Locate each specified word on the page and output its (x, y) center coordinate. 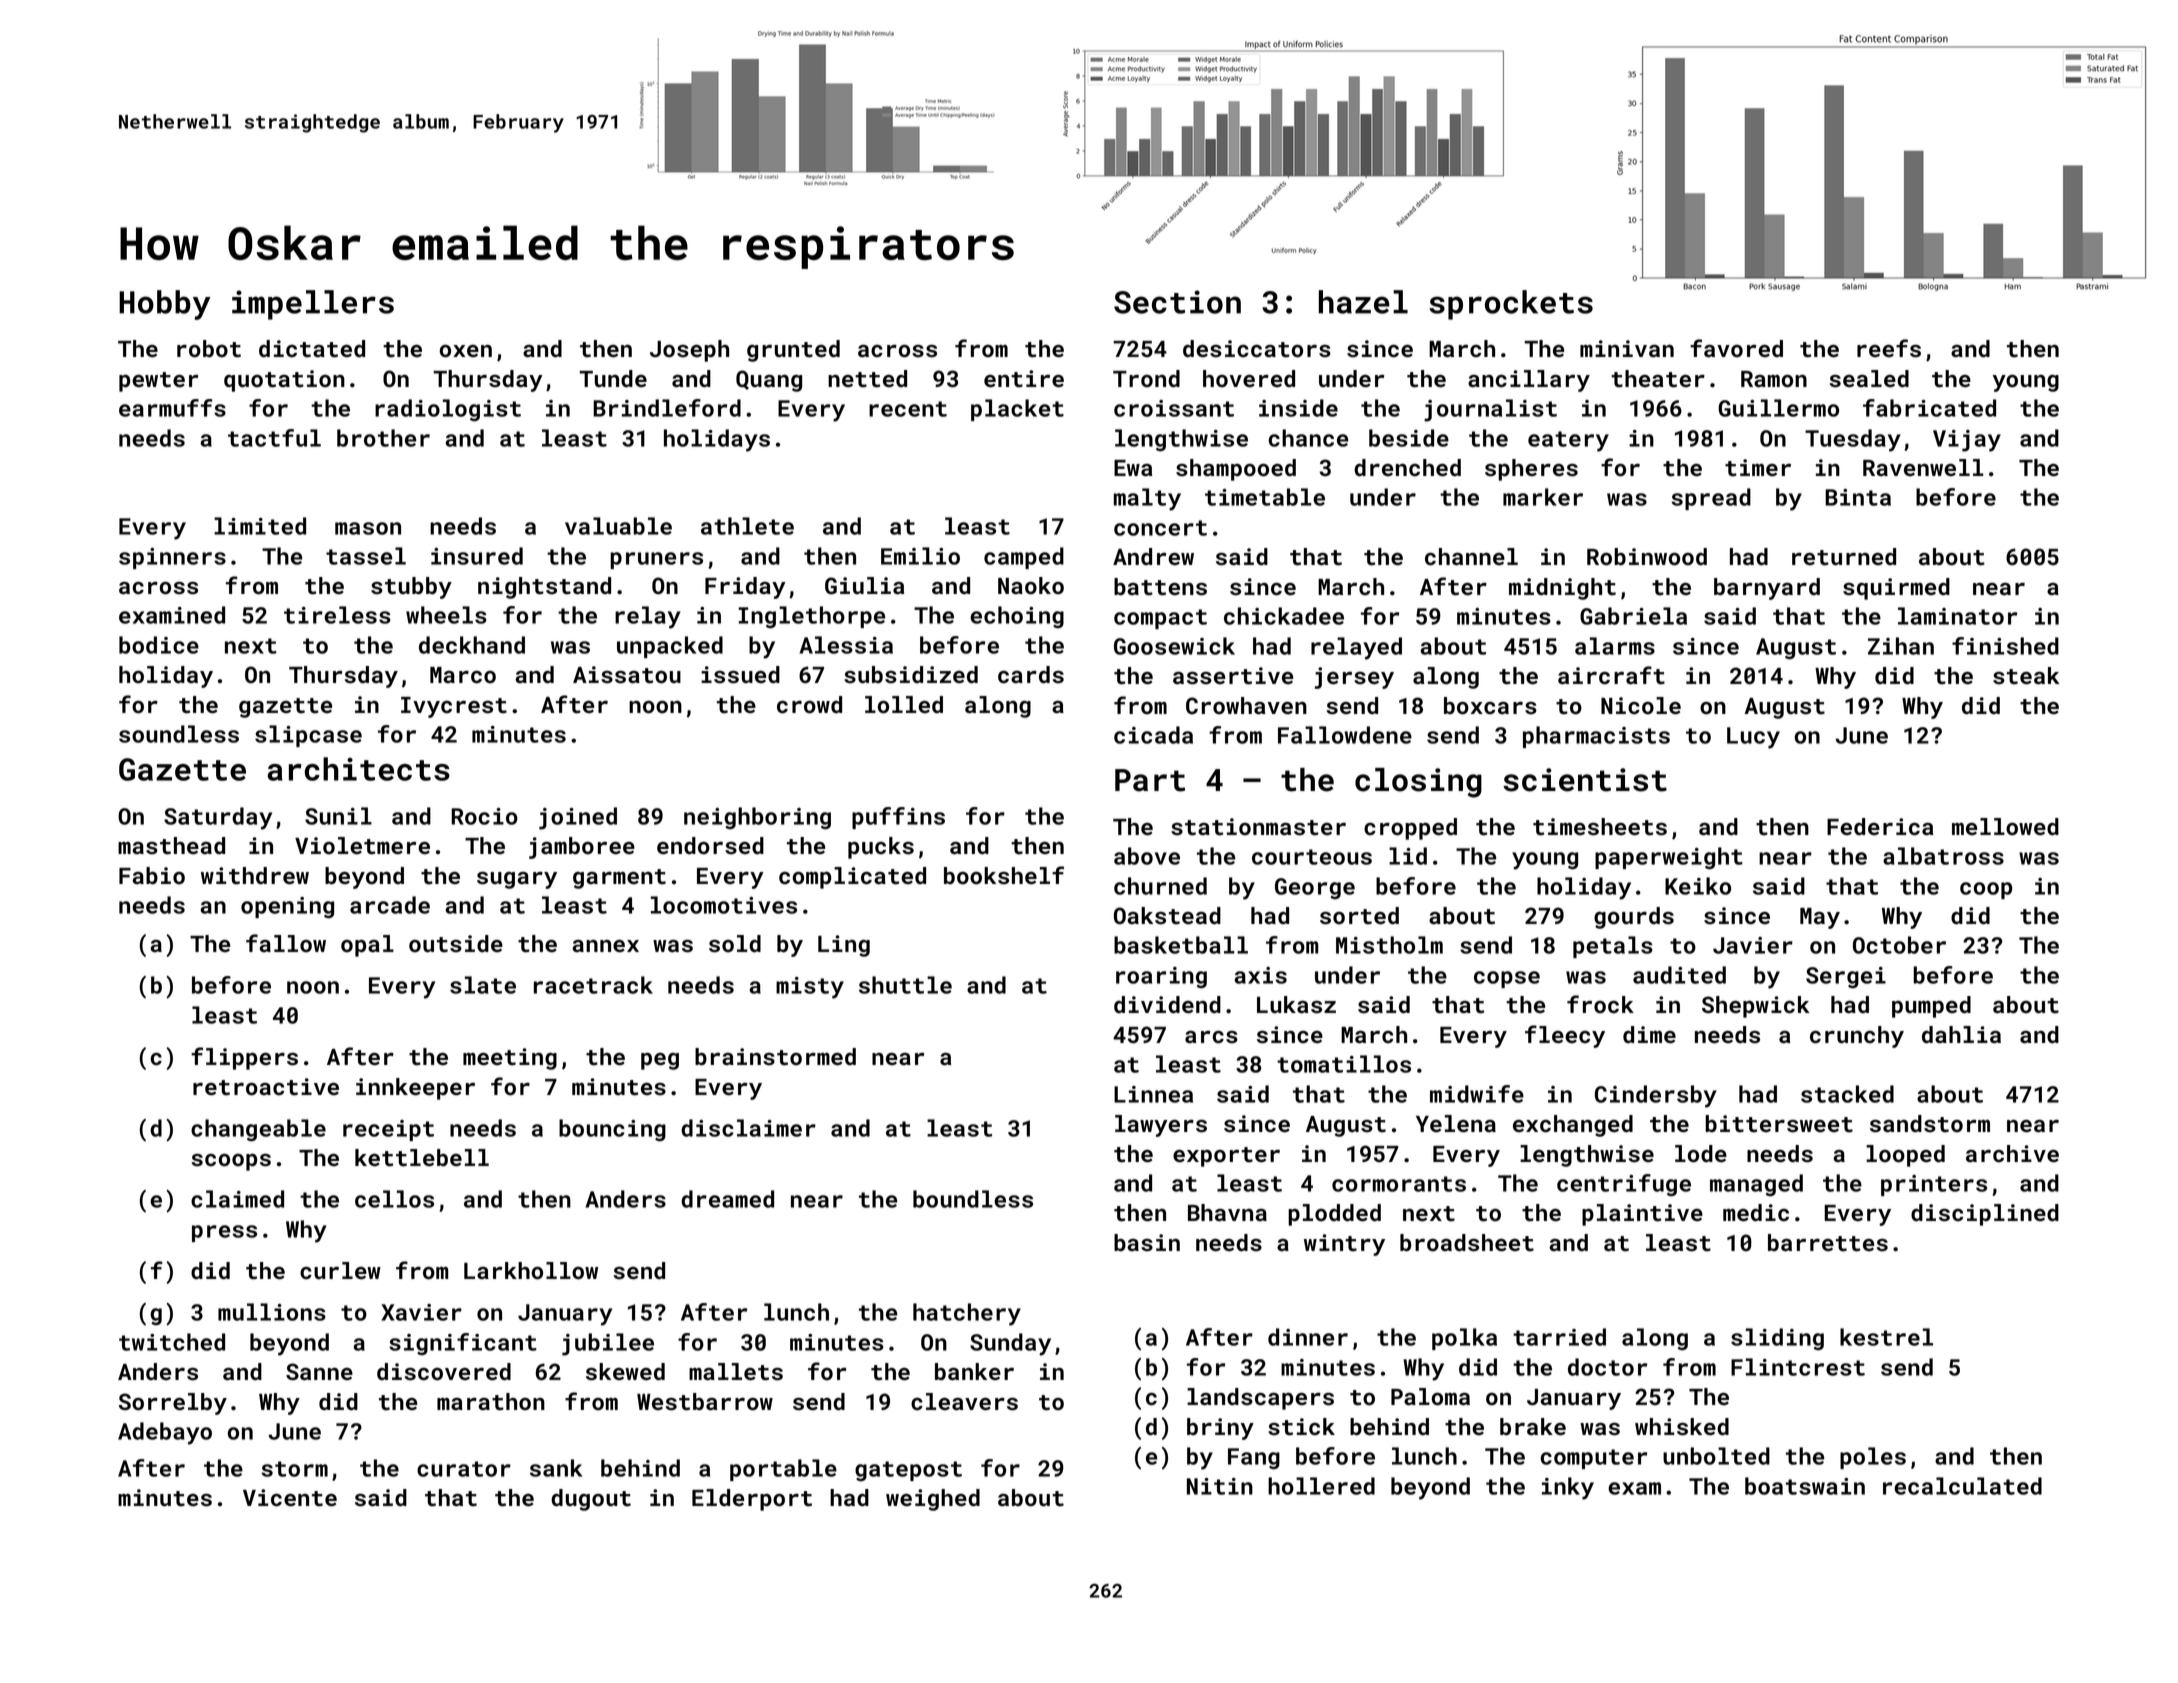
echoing (1017, 617)
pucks (881, 848)
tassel (366, 556)
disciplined (1985, 1215)
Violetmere (362, 846)
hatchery (967, 1314)
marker (1543, 497)
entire (1024, 379)
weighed (933, 1500)
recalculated (1962, 1486)
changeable (258, 1130)
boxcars (1490, 706)
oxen (466, 351)
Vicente (290, 1498)
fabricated (1929, 408)
